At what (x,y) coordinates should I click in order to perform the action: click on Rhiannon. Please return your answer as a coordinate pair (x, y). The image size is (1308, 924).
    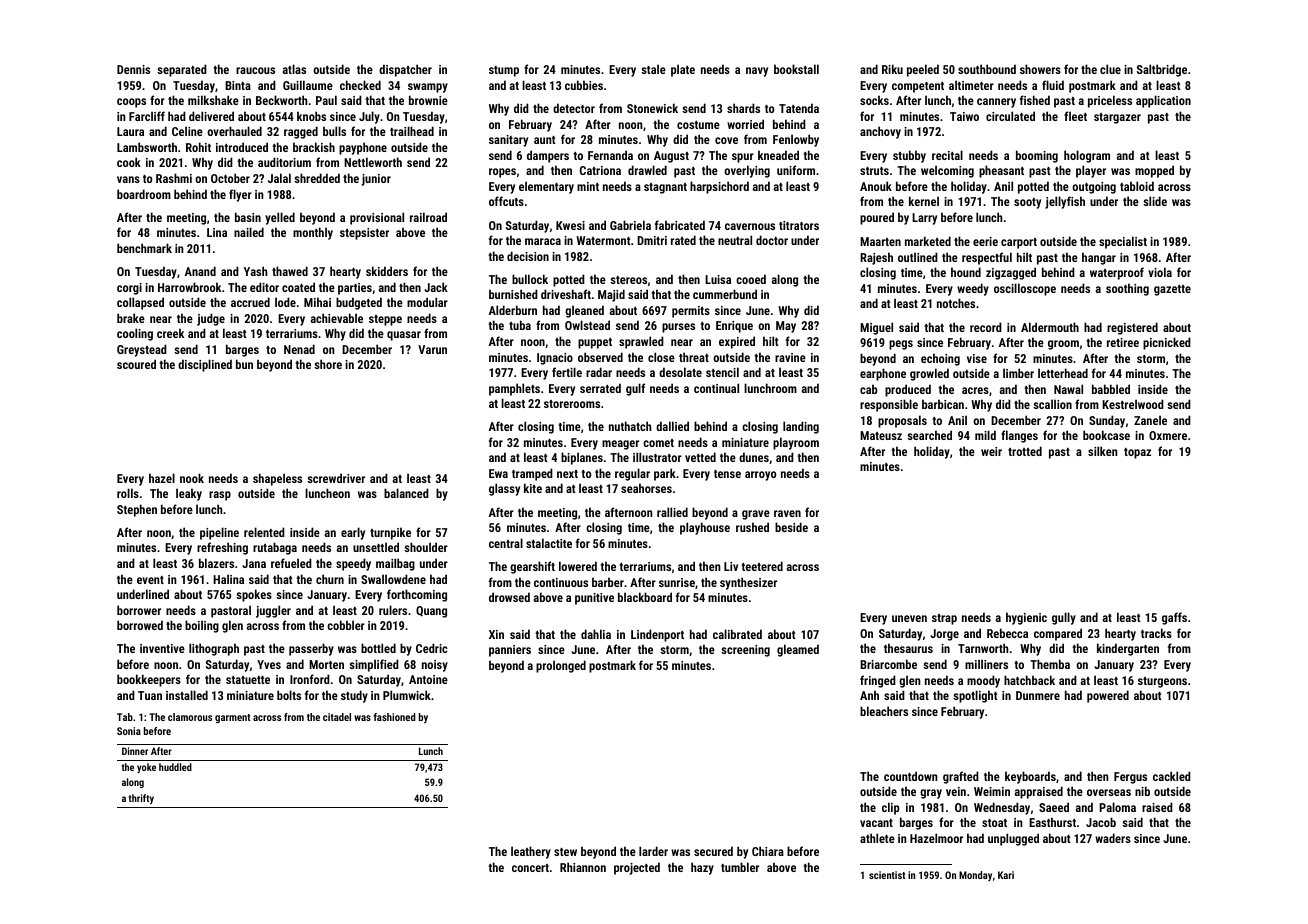
    Looking at the image, I should click on (583, 867).
